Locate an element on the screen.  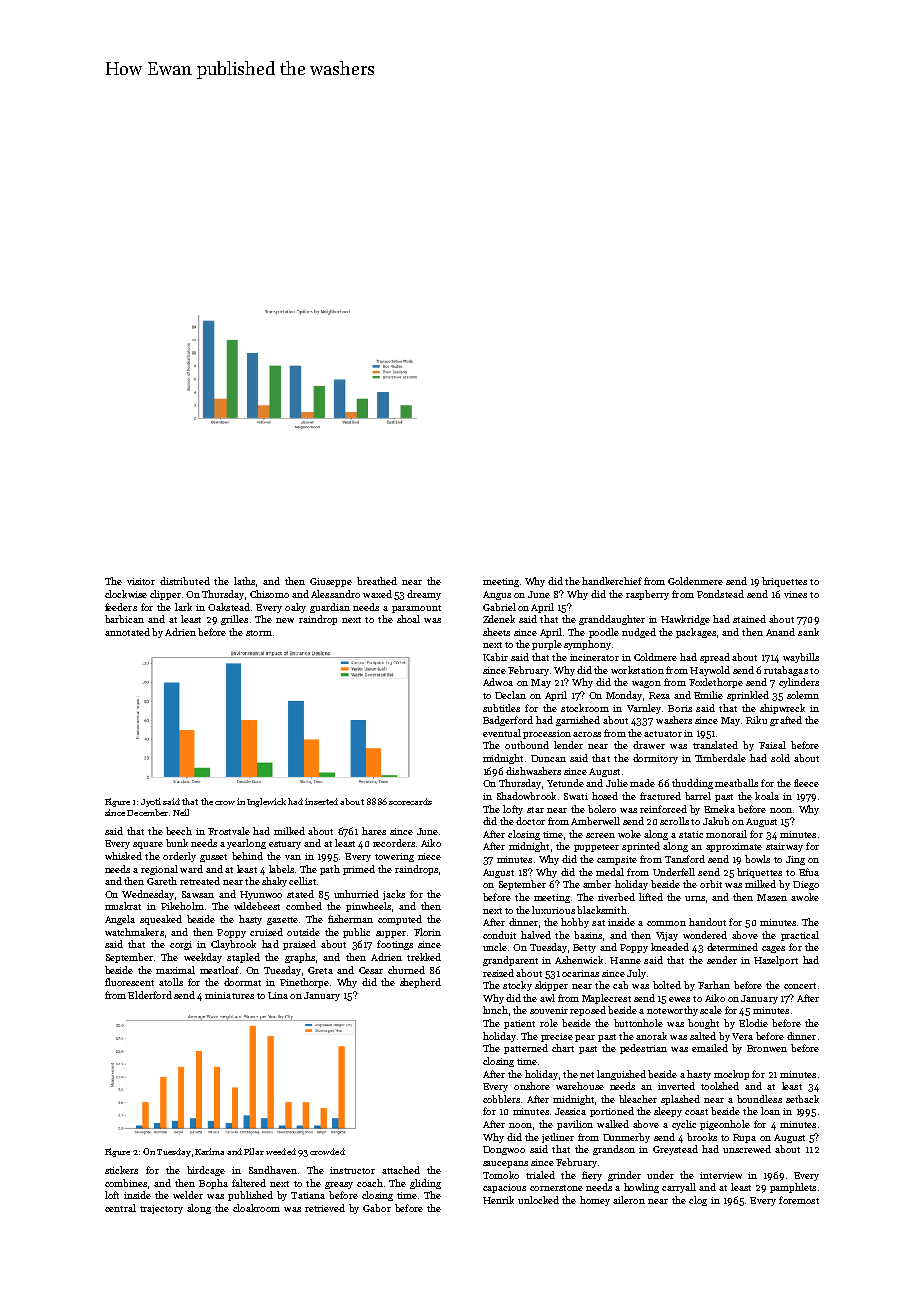
watchmakers is located at coordinates (134, 932).
